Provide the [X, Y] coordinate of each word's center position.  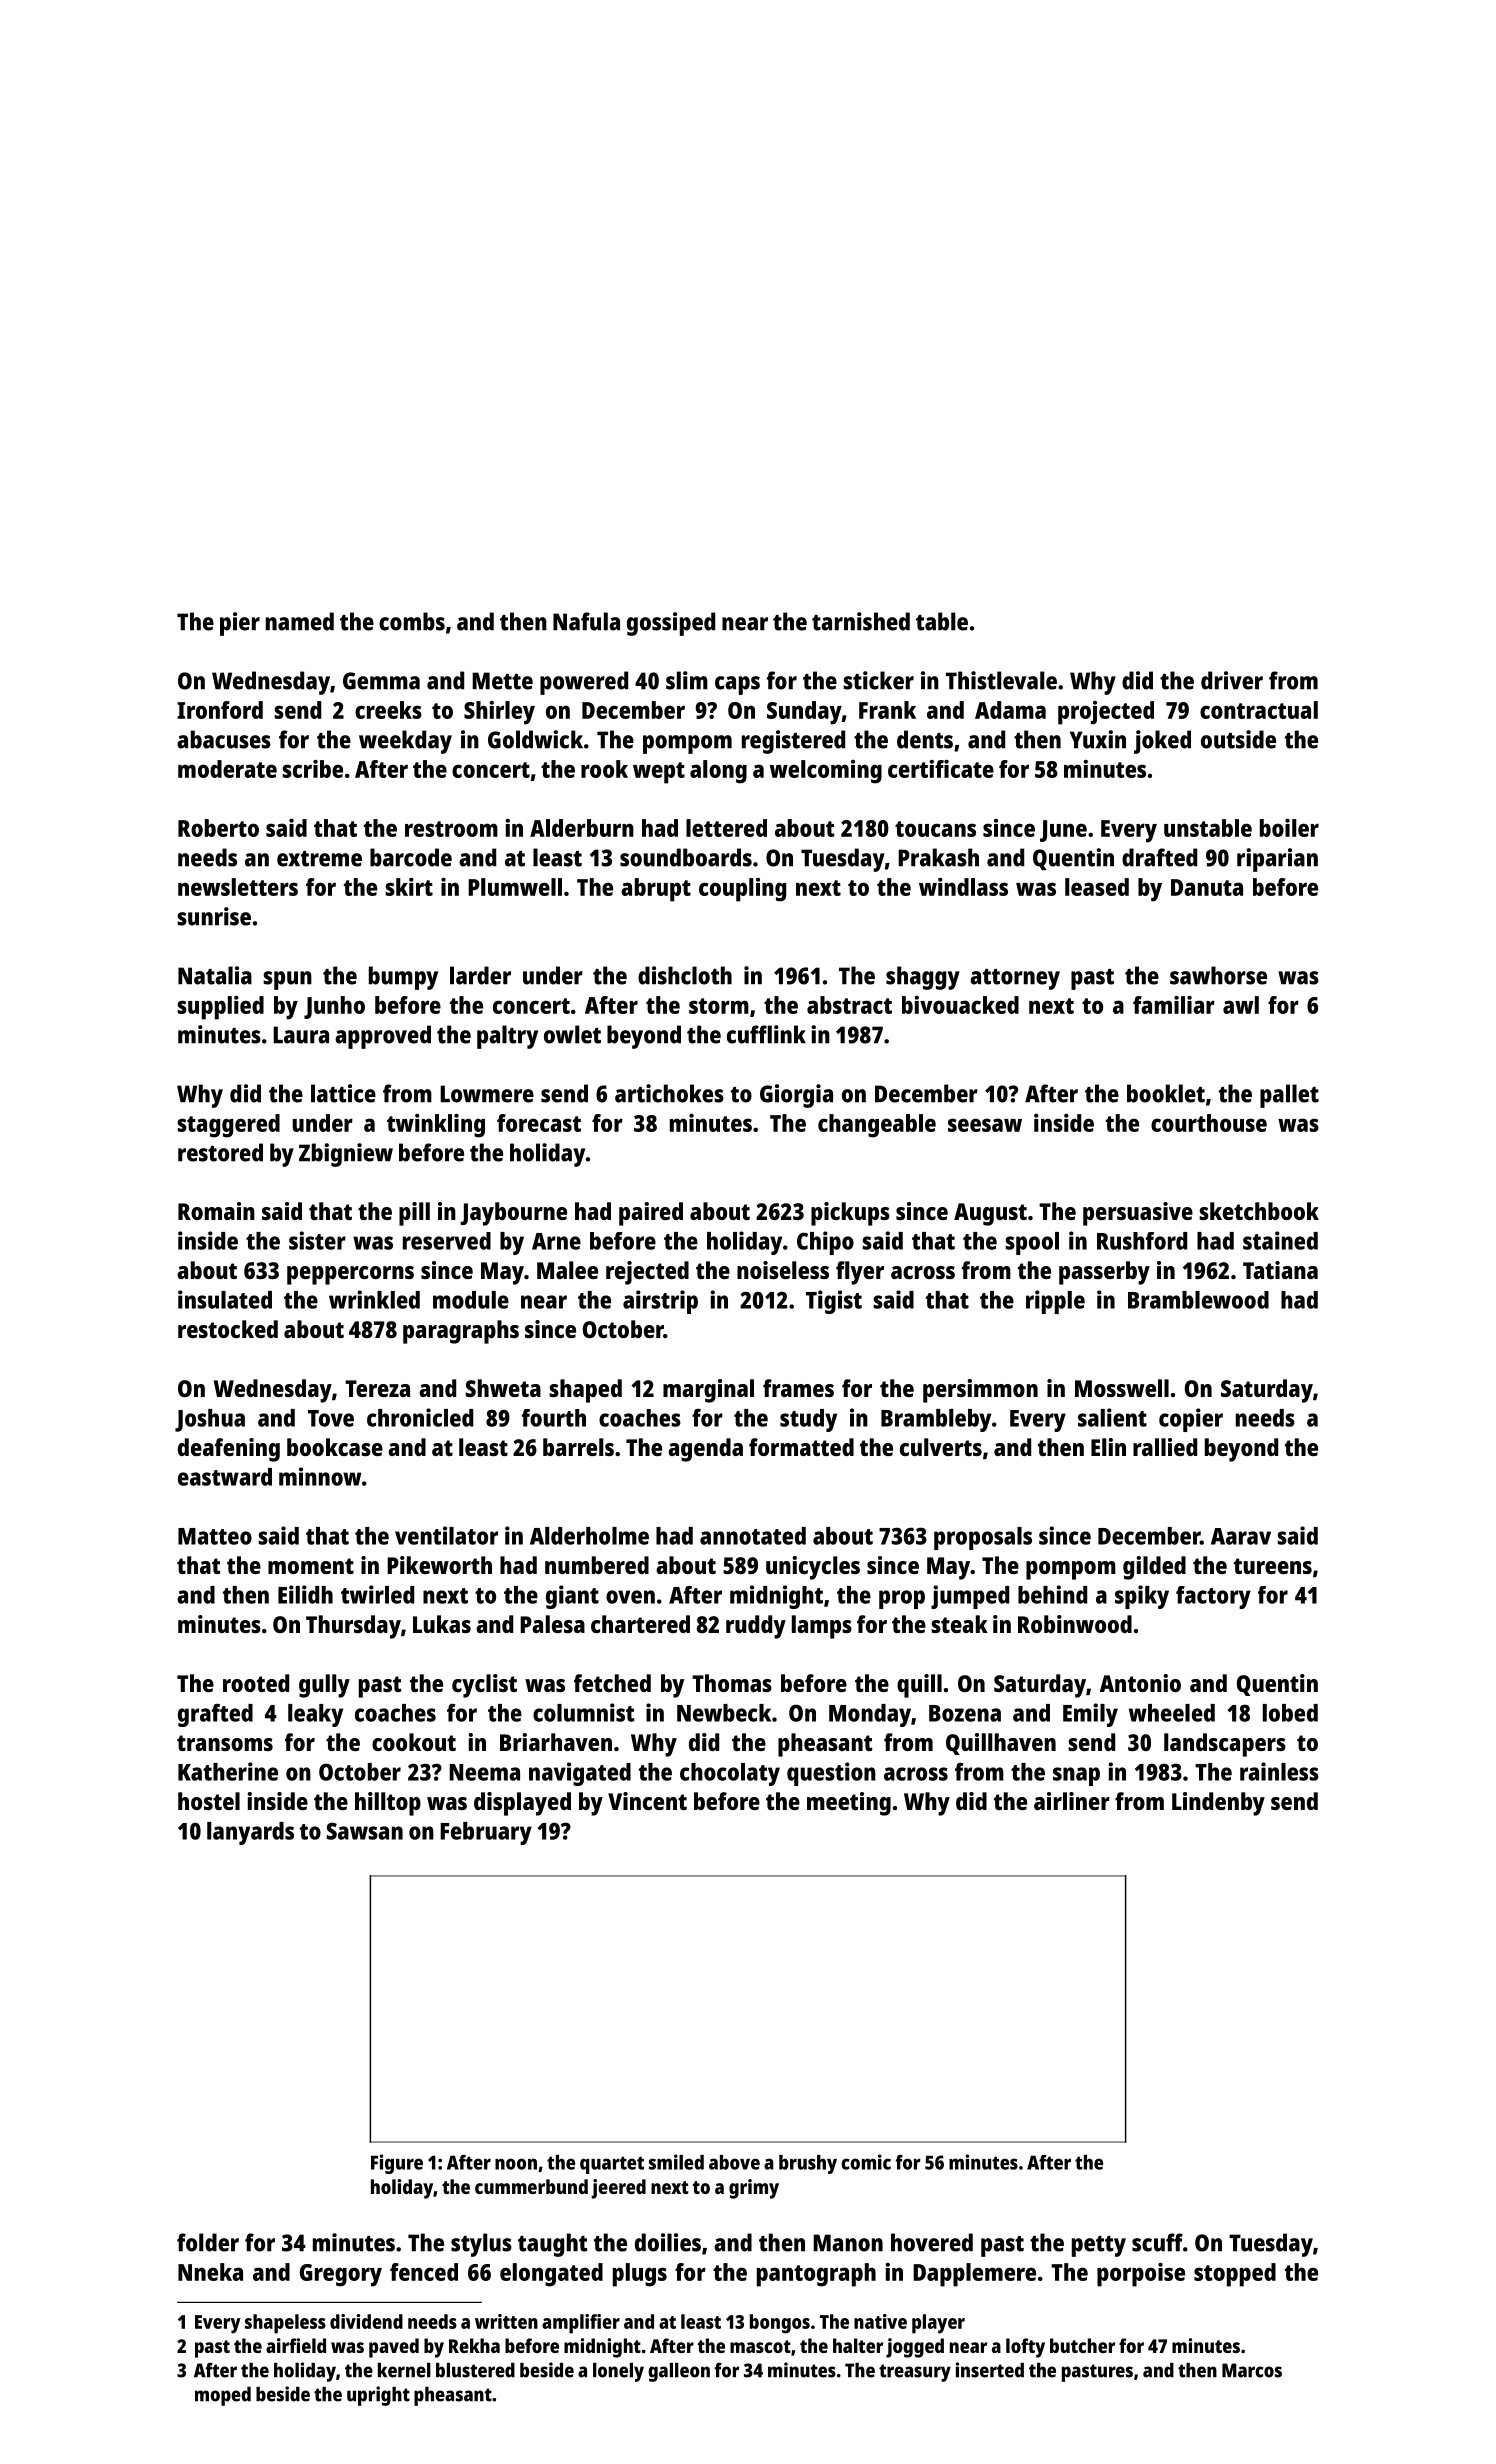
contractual [1259, 710]
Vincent [647, 1801]
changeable [877, 1126]
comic [866, 2162]
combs [412, 621]
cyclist [484, 1686]
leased [1097, 887]
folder [208, 2242]
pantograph [816, 2275]
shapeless [285, 2324]
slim [687, 680]
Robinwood [1075, 1624]
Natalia [215, 975]
